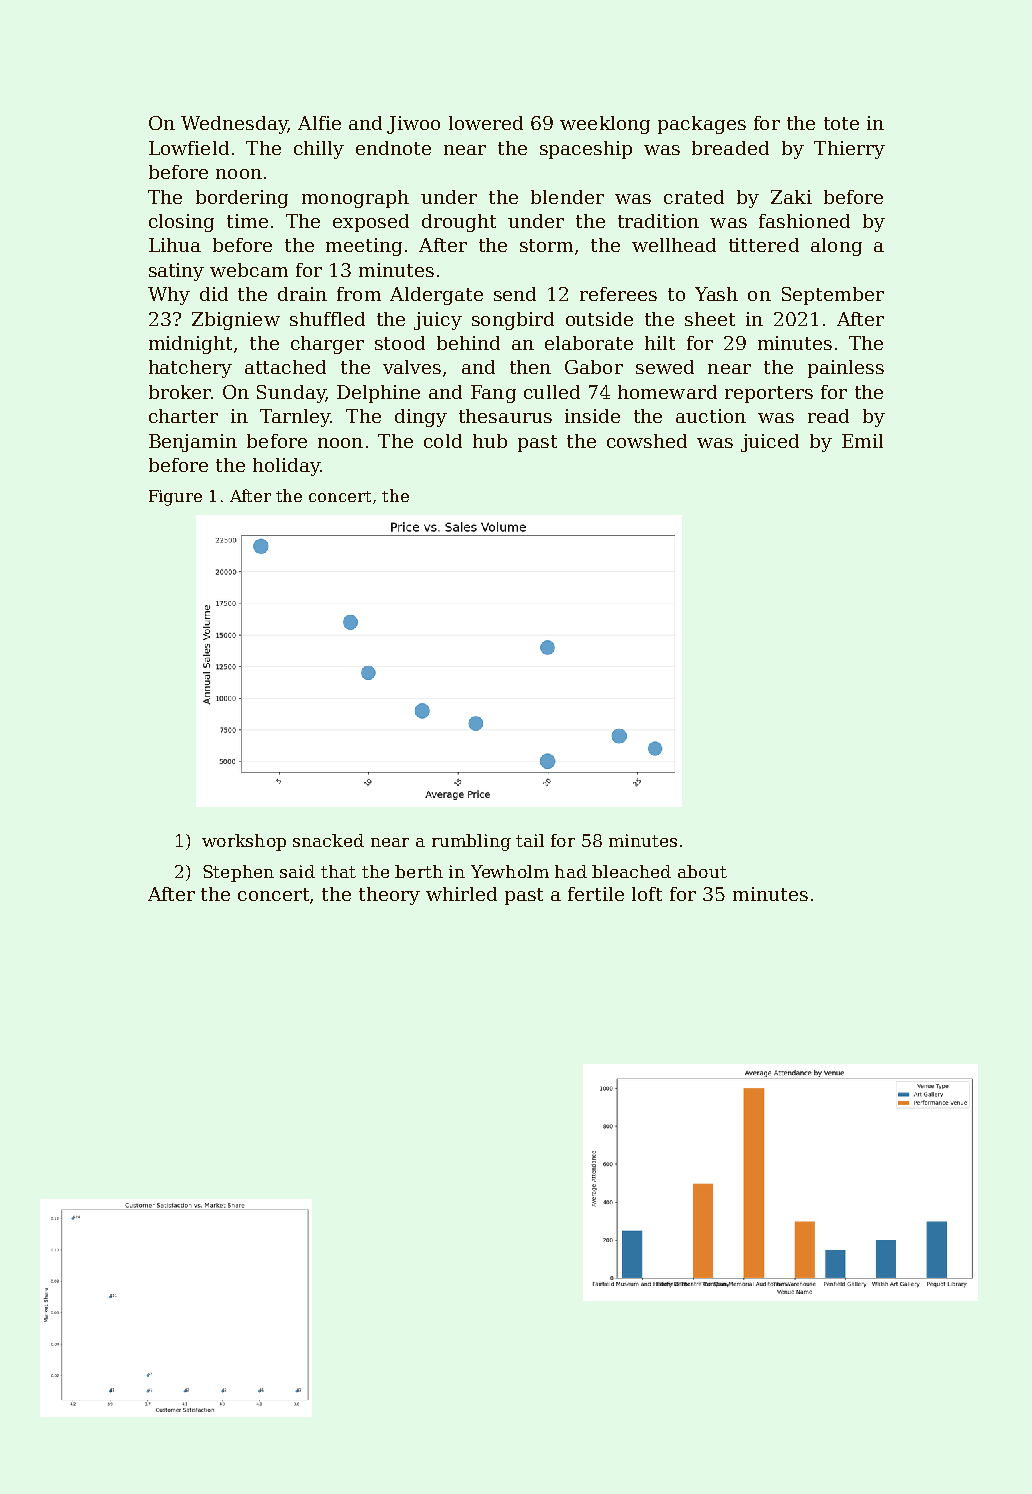 The image size is (1032, 1494). I want to click on dingy, so click(421, 418).
